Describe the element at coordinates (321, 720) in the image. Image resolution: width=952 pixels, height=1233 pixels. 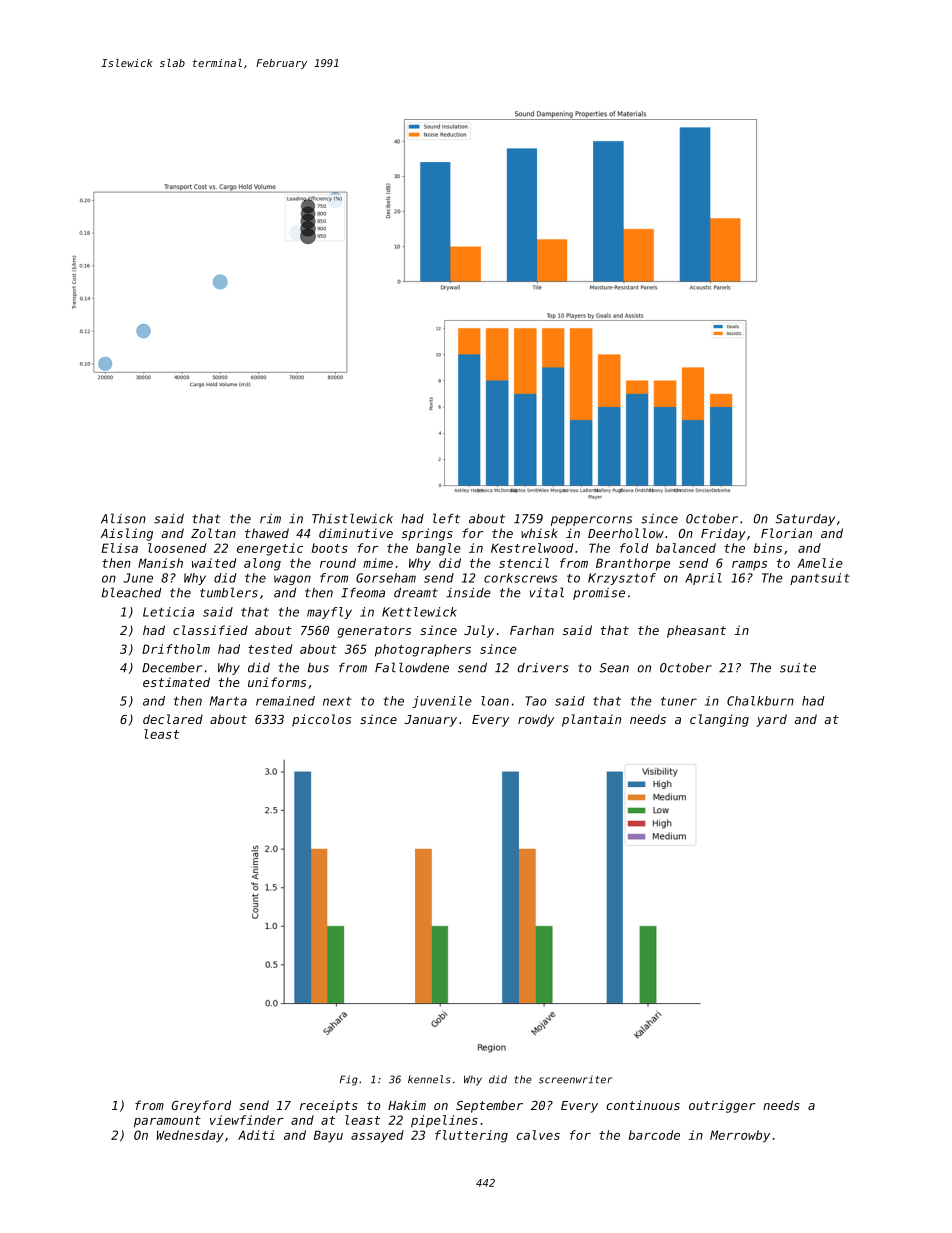
I see `piccolos` at that location.
